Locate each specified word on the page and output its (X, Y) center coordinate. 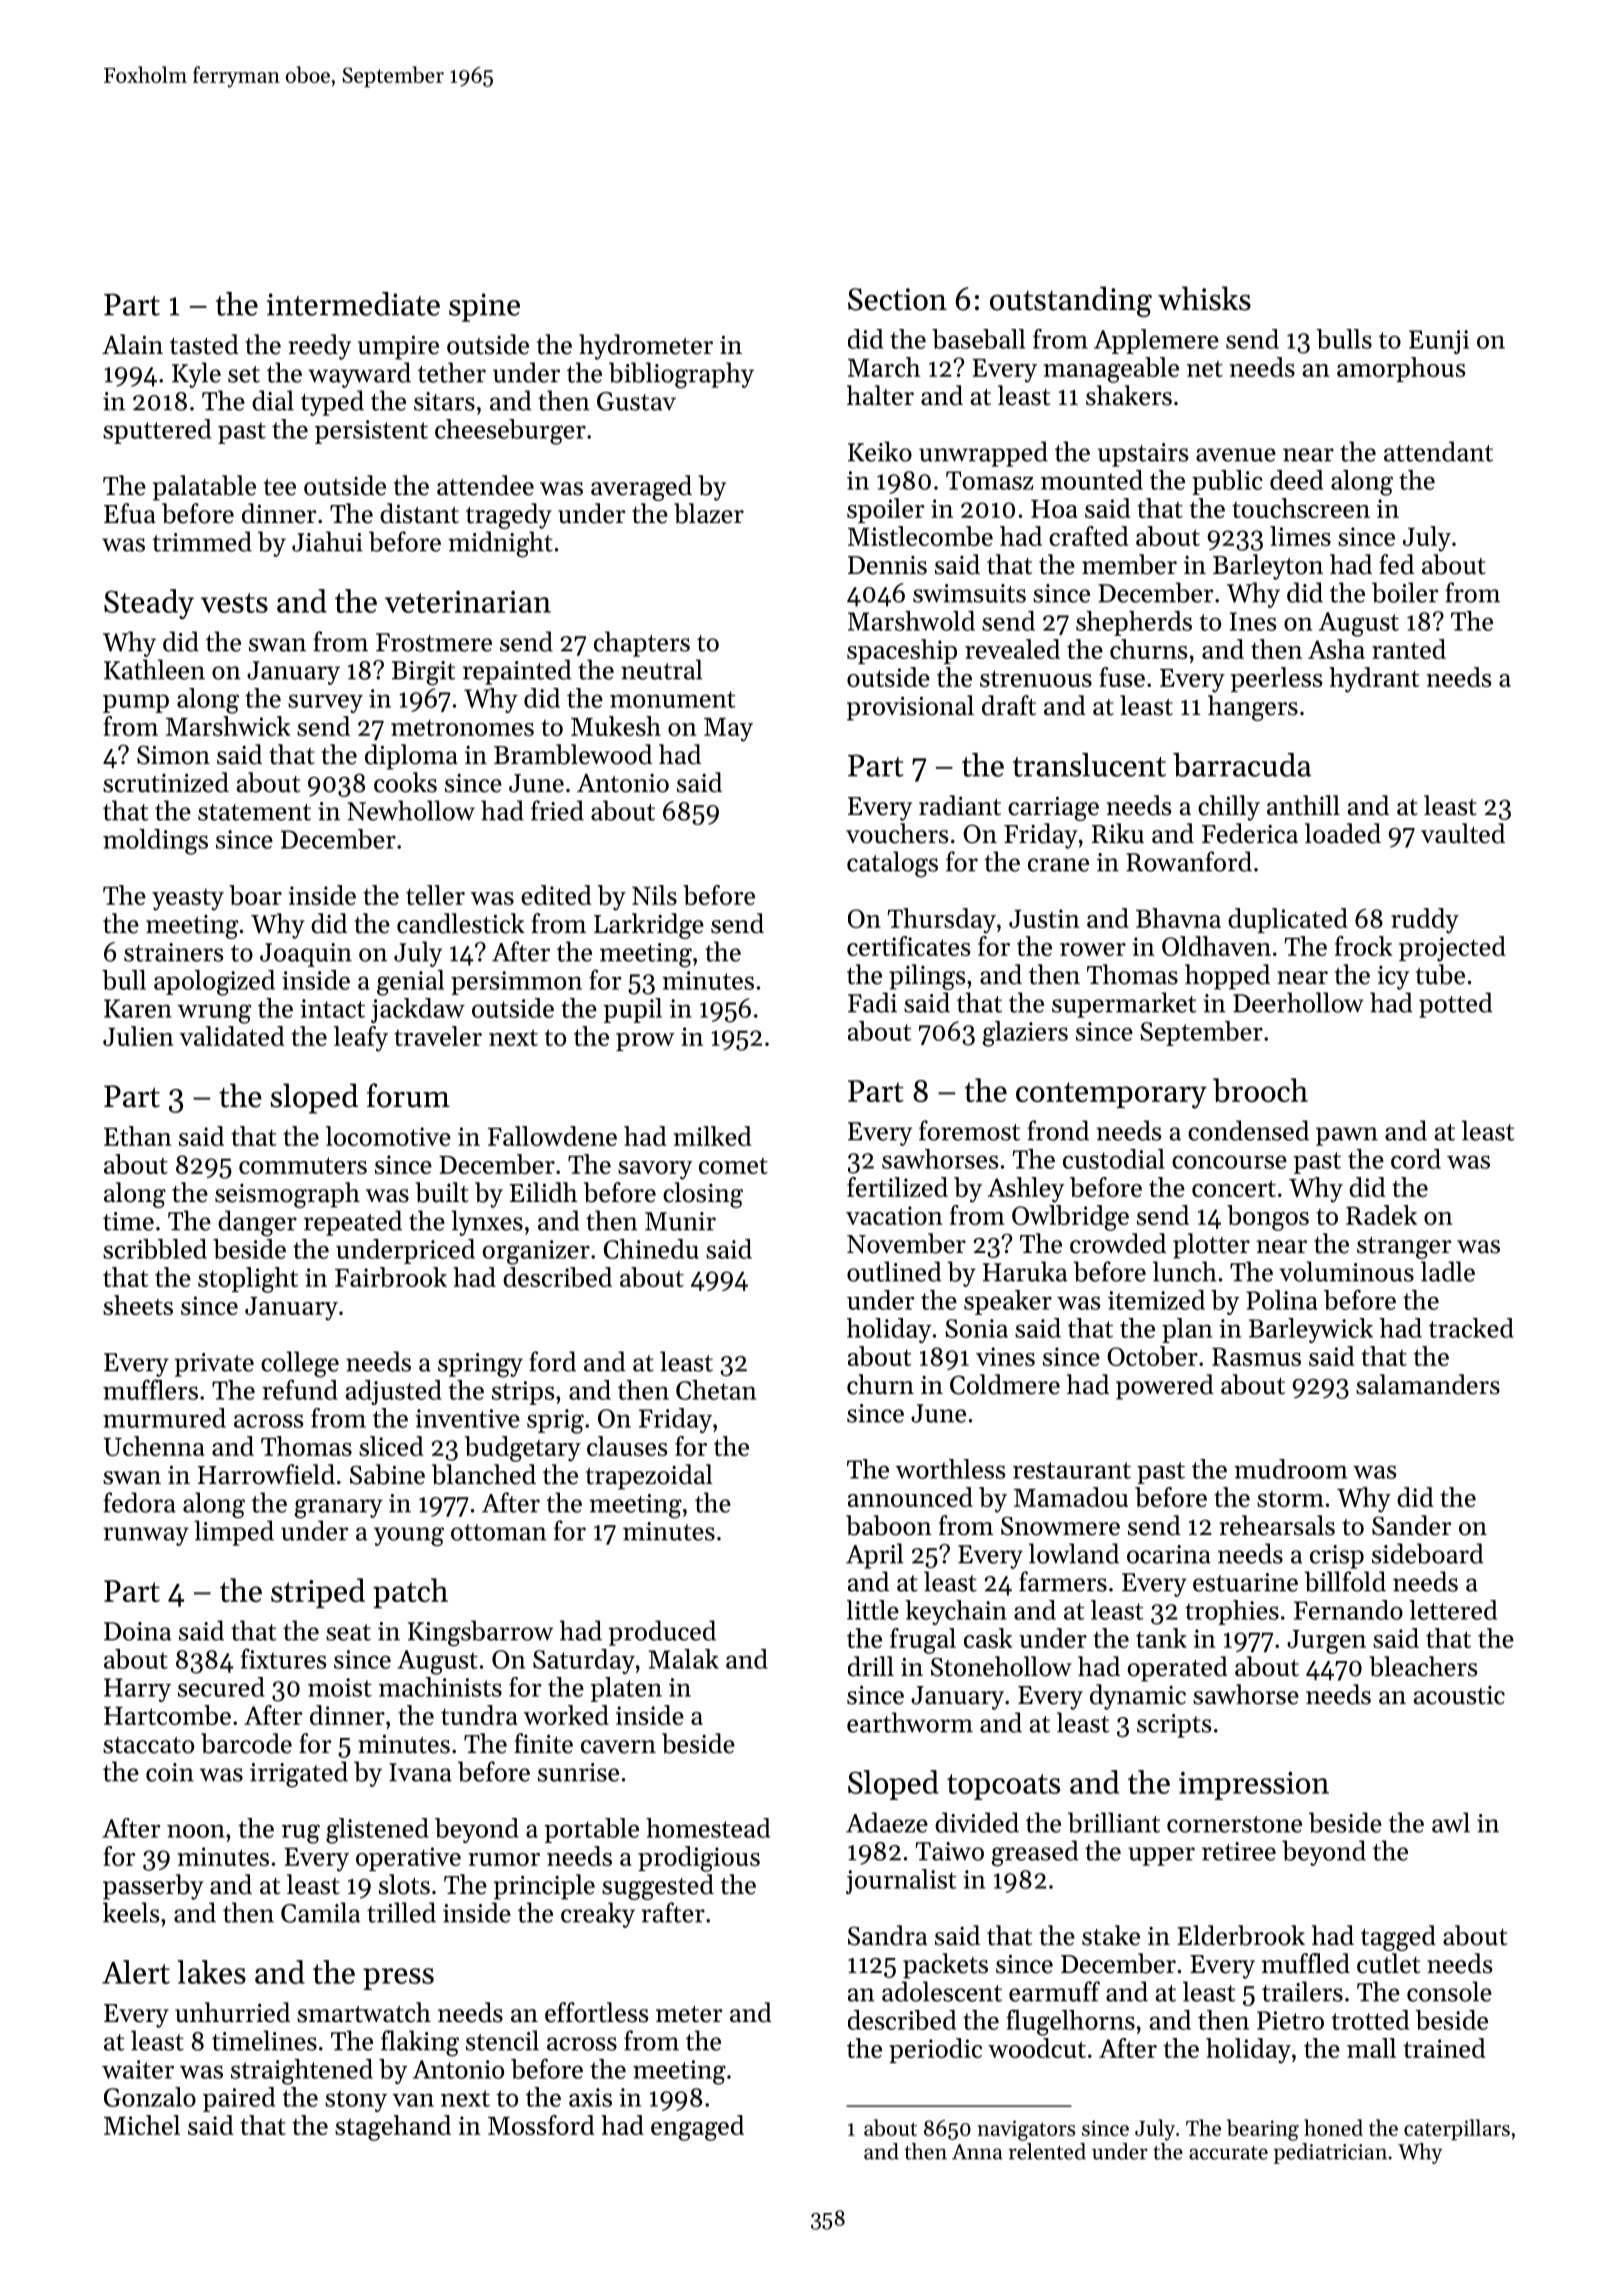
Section (897, 299)
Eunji (1439, 342)
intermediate (353, 304)
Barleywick (1311, 1330)
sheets (138, 1305)
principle (544, 1887)
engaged (697, 2128)
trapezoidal (649, 1477)
